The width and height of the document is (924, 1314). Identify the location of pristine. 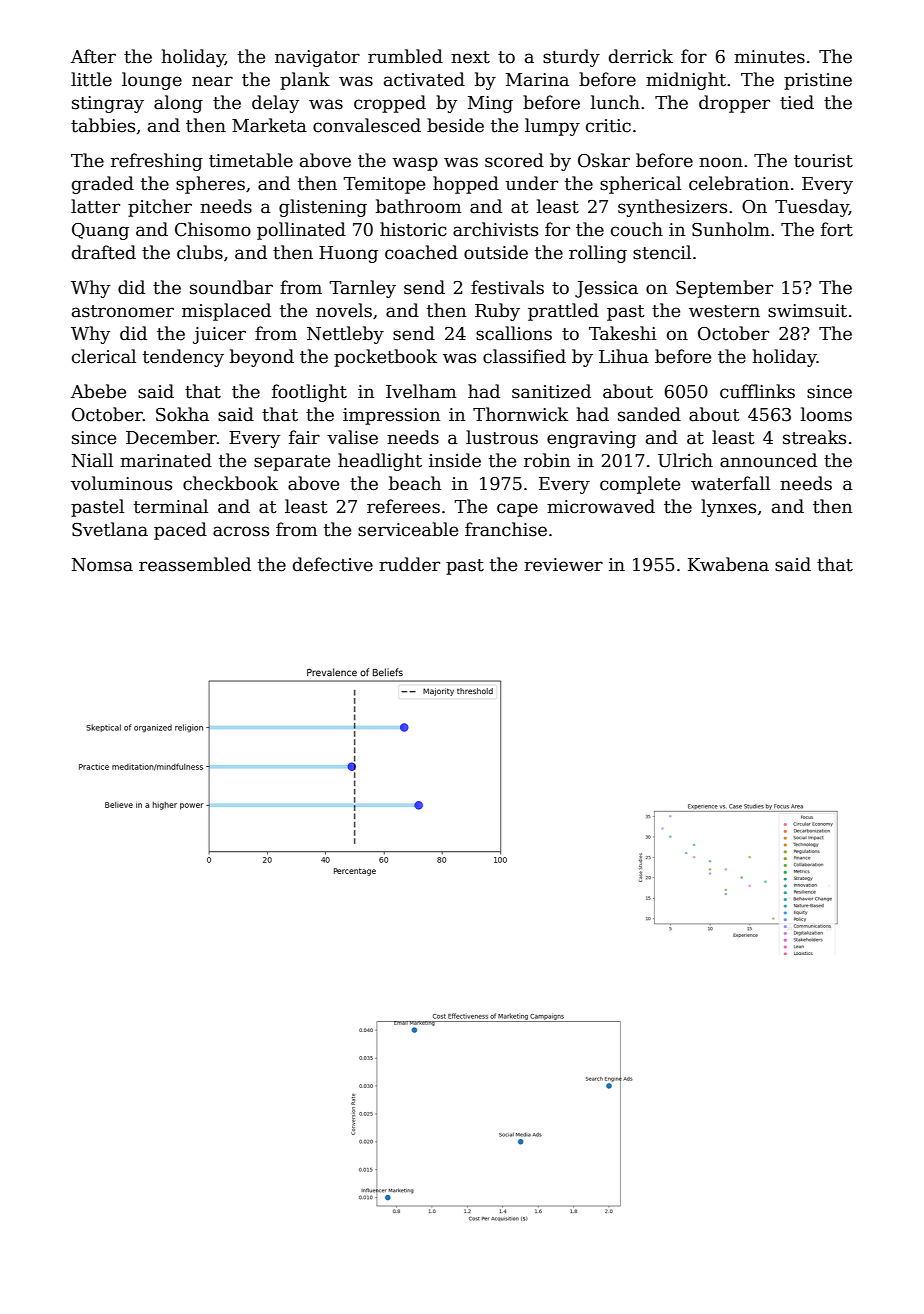
(818, 81).
